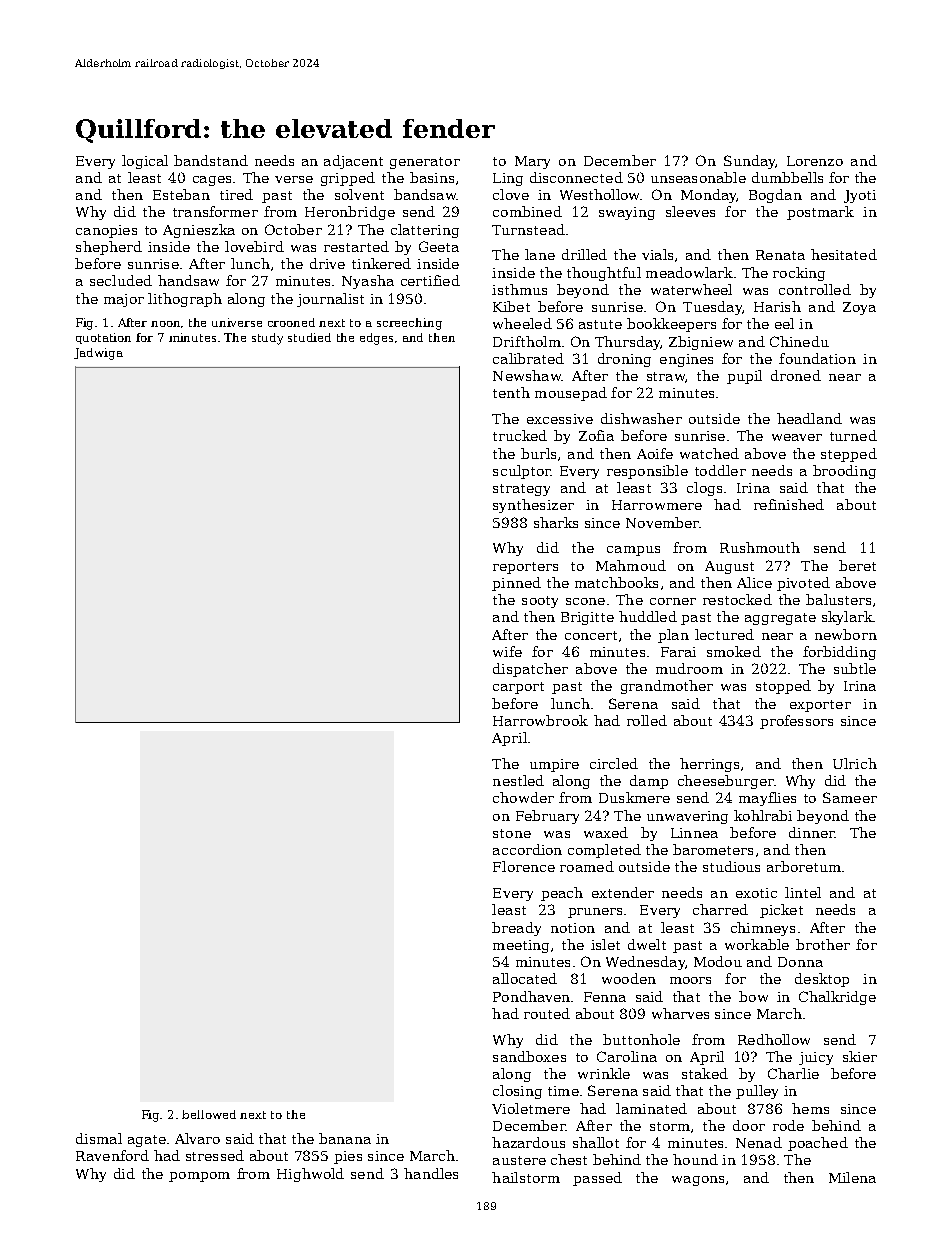 The image size is (952, 1233). What do you see at coordinates (528, 1142) in the image?
I see `hazardous` at bounding box center [528, 1142].
